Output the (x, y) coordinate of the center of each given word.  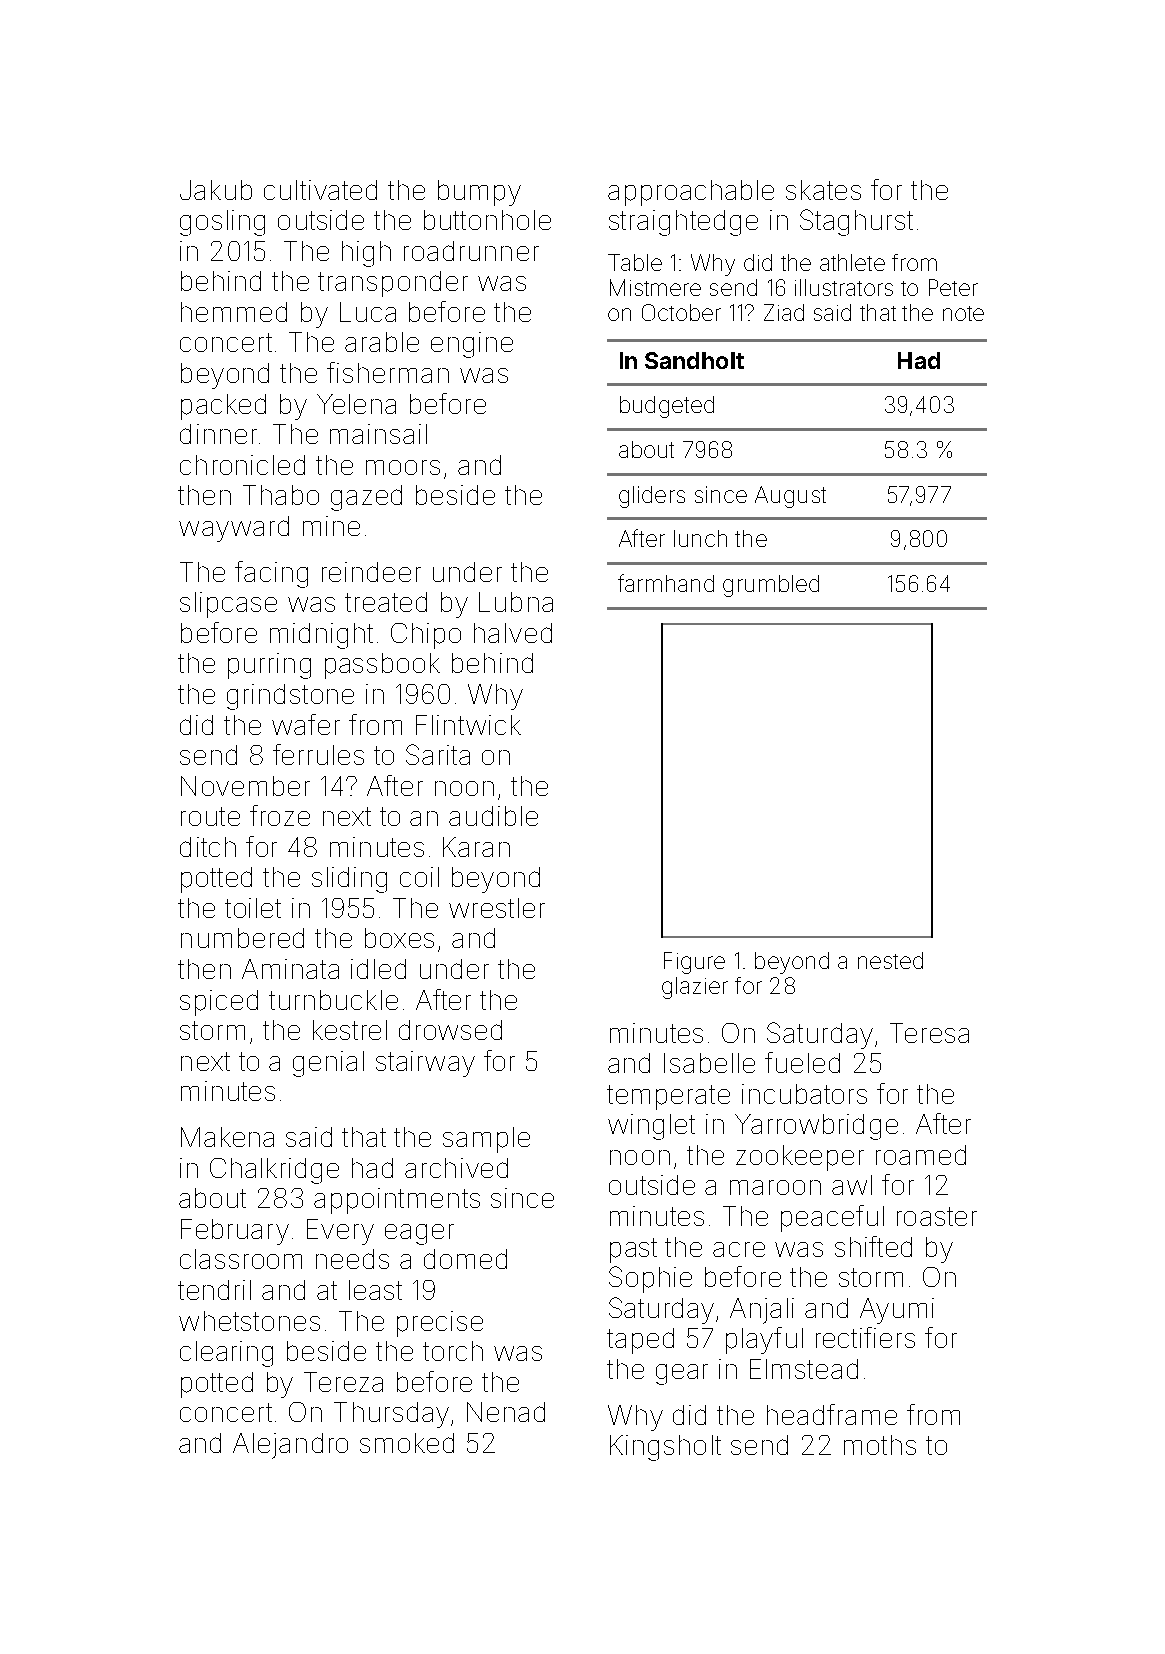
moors (403, 467)
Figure (694, 963)
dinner (218, 434)
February (235, 1232)
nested (890, 960)
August (790, 497)
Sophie (650, 1279)
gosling (222, 223)
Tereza (343, 1382)
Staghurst (856, 222)
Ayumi (897, 1311)
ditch (208, 847)
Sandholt (694, 360)
